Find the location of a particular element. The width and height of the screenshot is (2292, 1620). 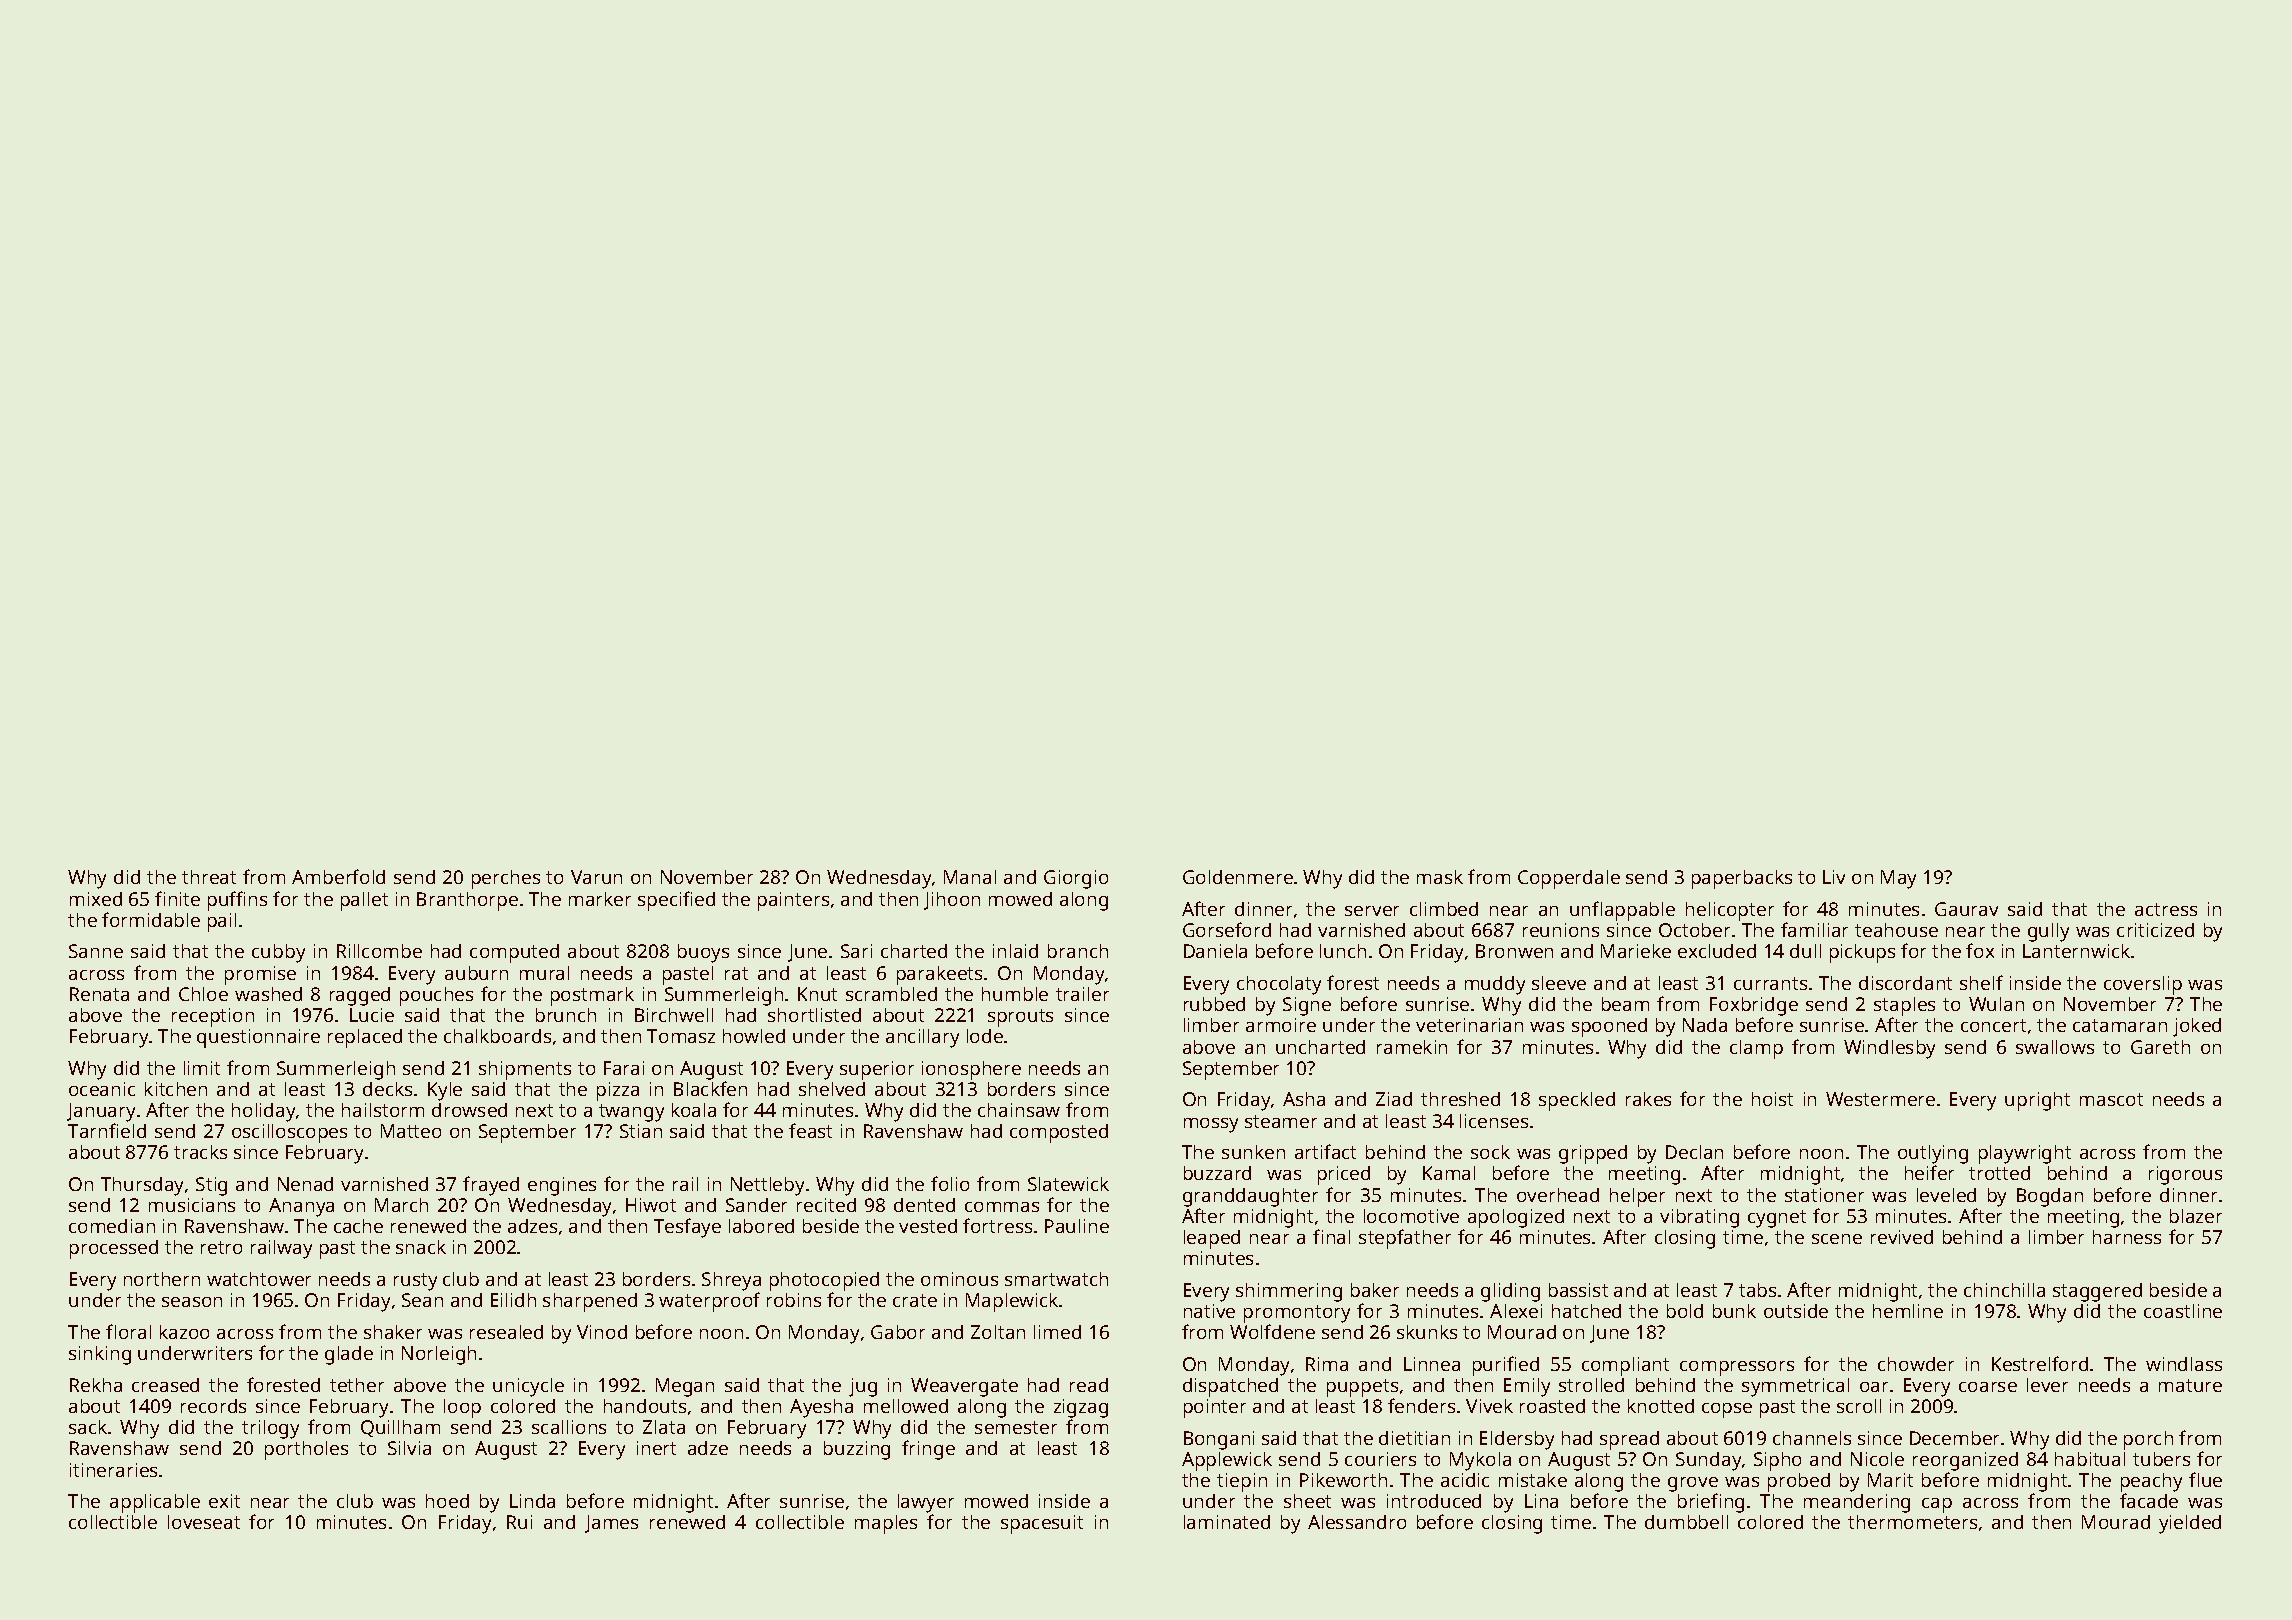

loveseat is located at coordinates (204, 1522).
